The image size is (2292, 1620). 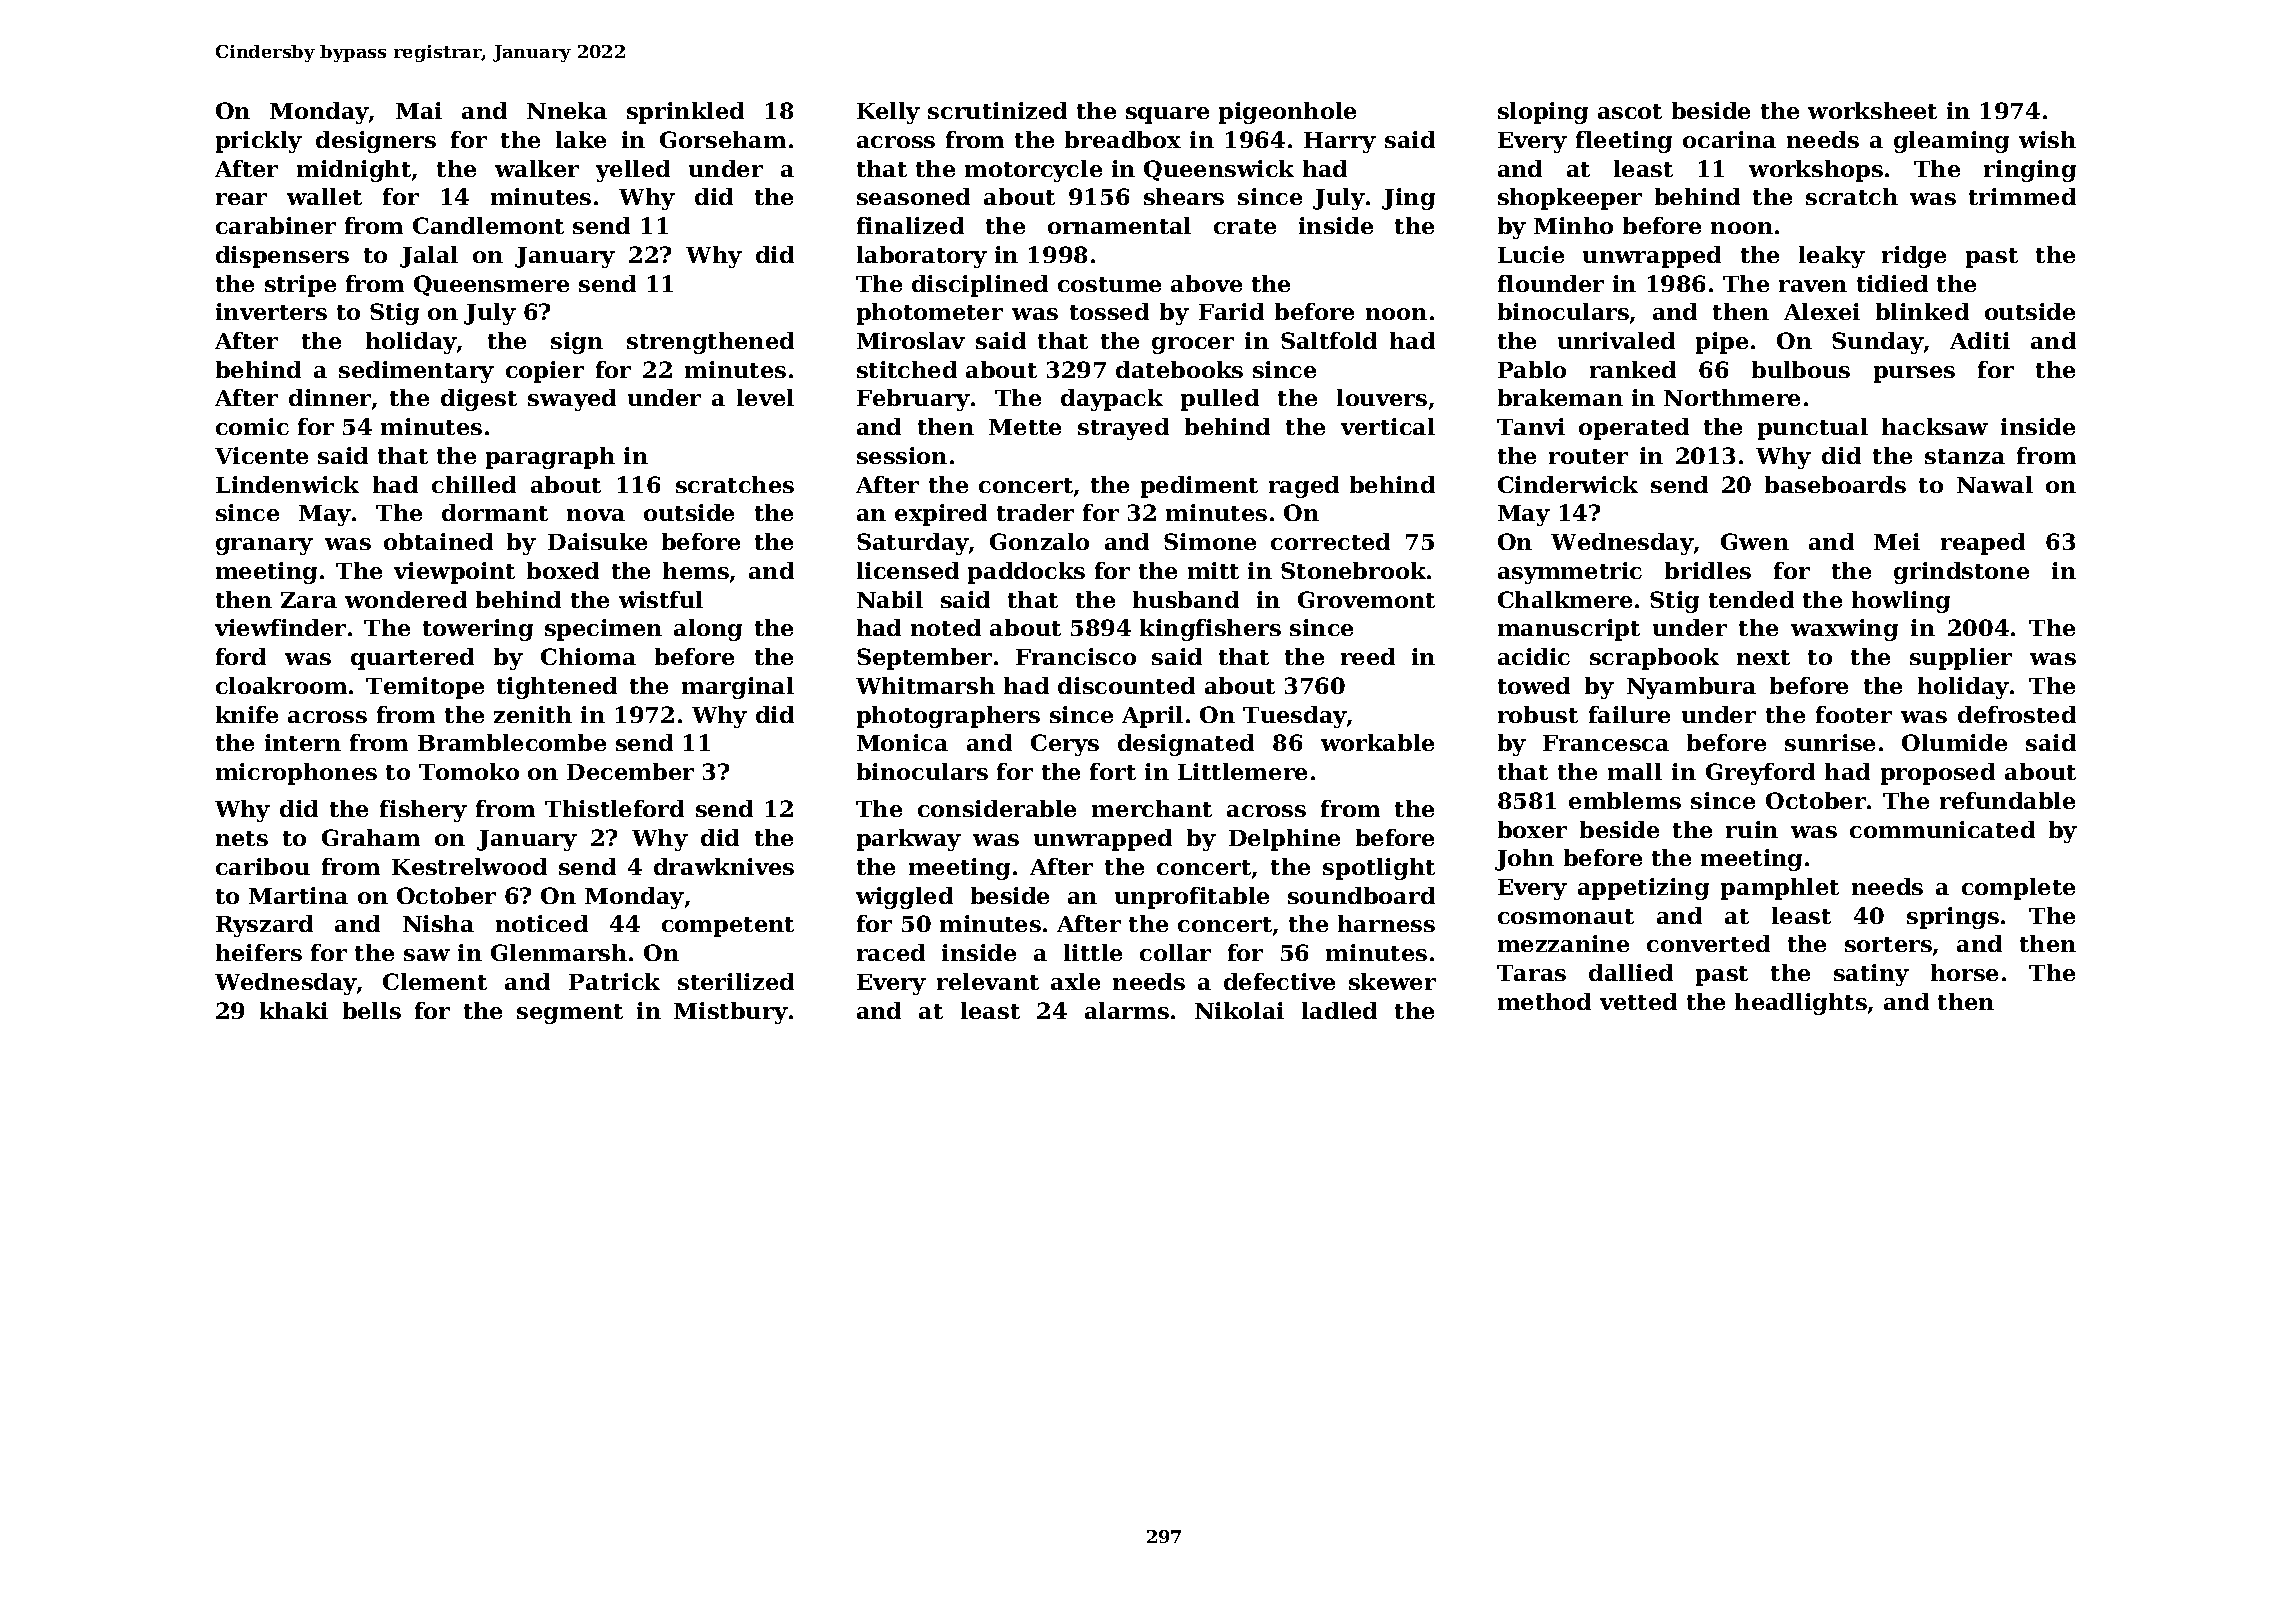 I want to click on zenith, so click(x=533, y=714).
